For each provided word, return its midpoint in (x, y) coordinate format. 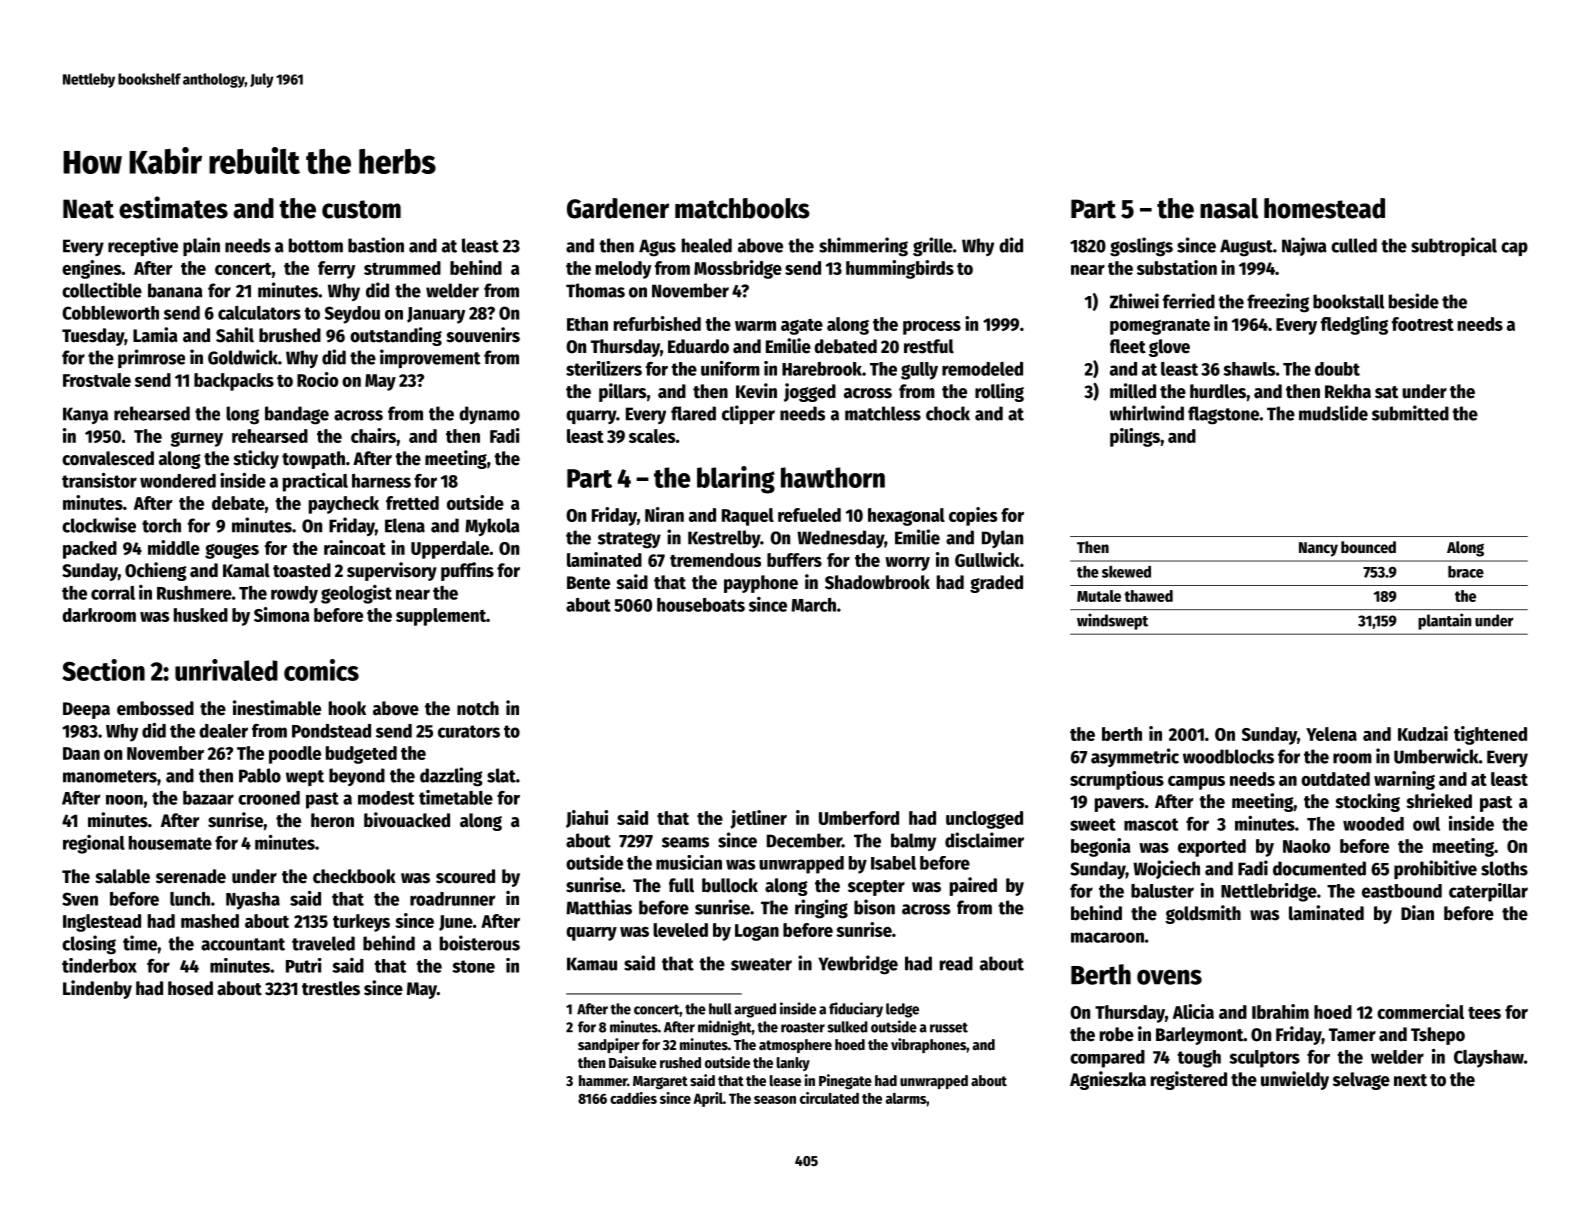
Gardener (618, 208)
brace (1466, 572)
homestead (1324, 208)
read (956, 963)
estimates (173, 207)
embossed (155, 708)
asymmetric (1135, 757)
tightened (1490, 735)
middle (174, 547)
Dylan (1002, 539)
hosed (190, 988)
